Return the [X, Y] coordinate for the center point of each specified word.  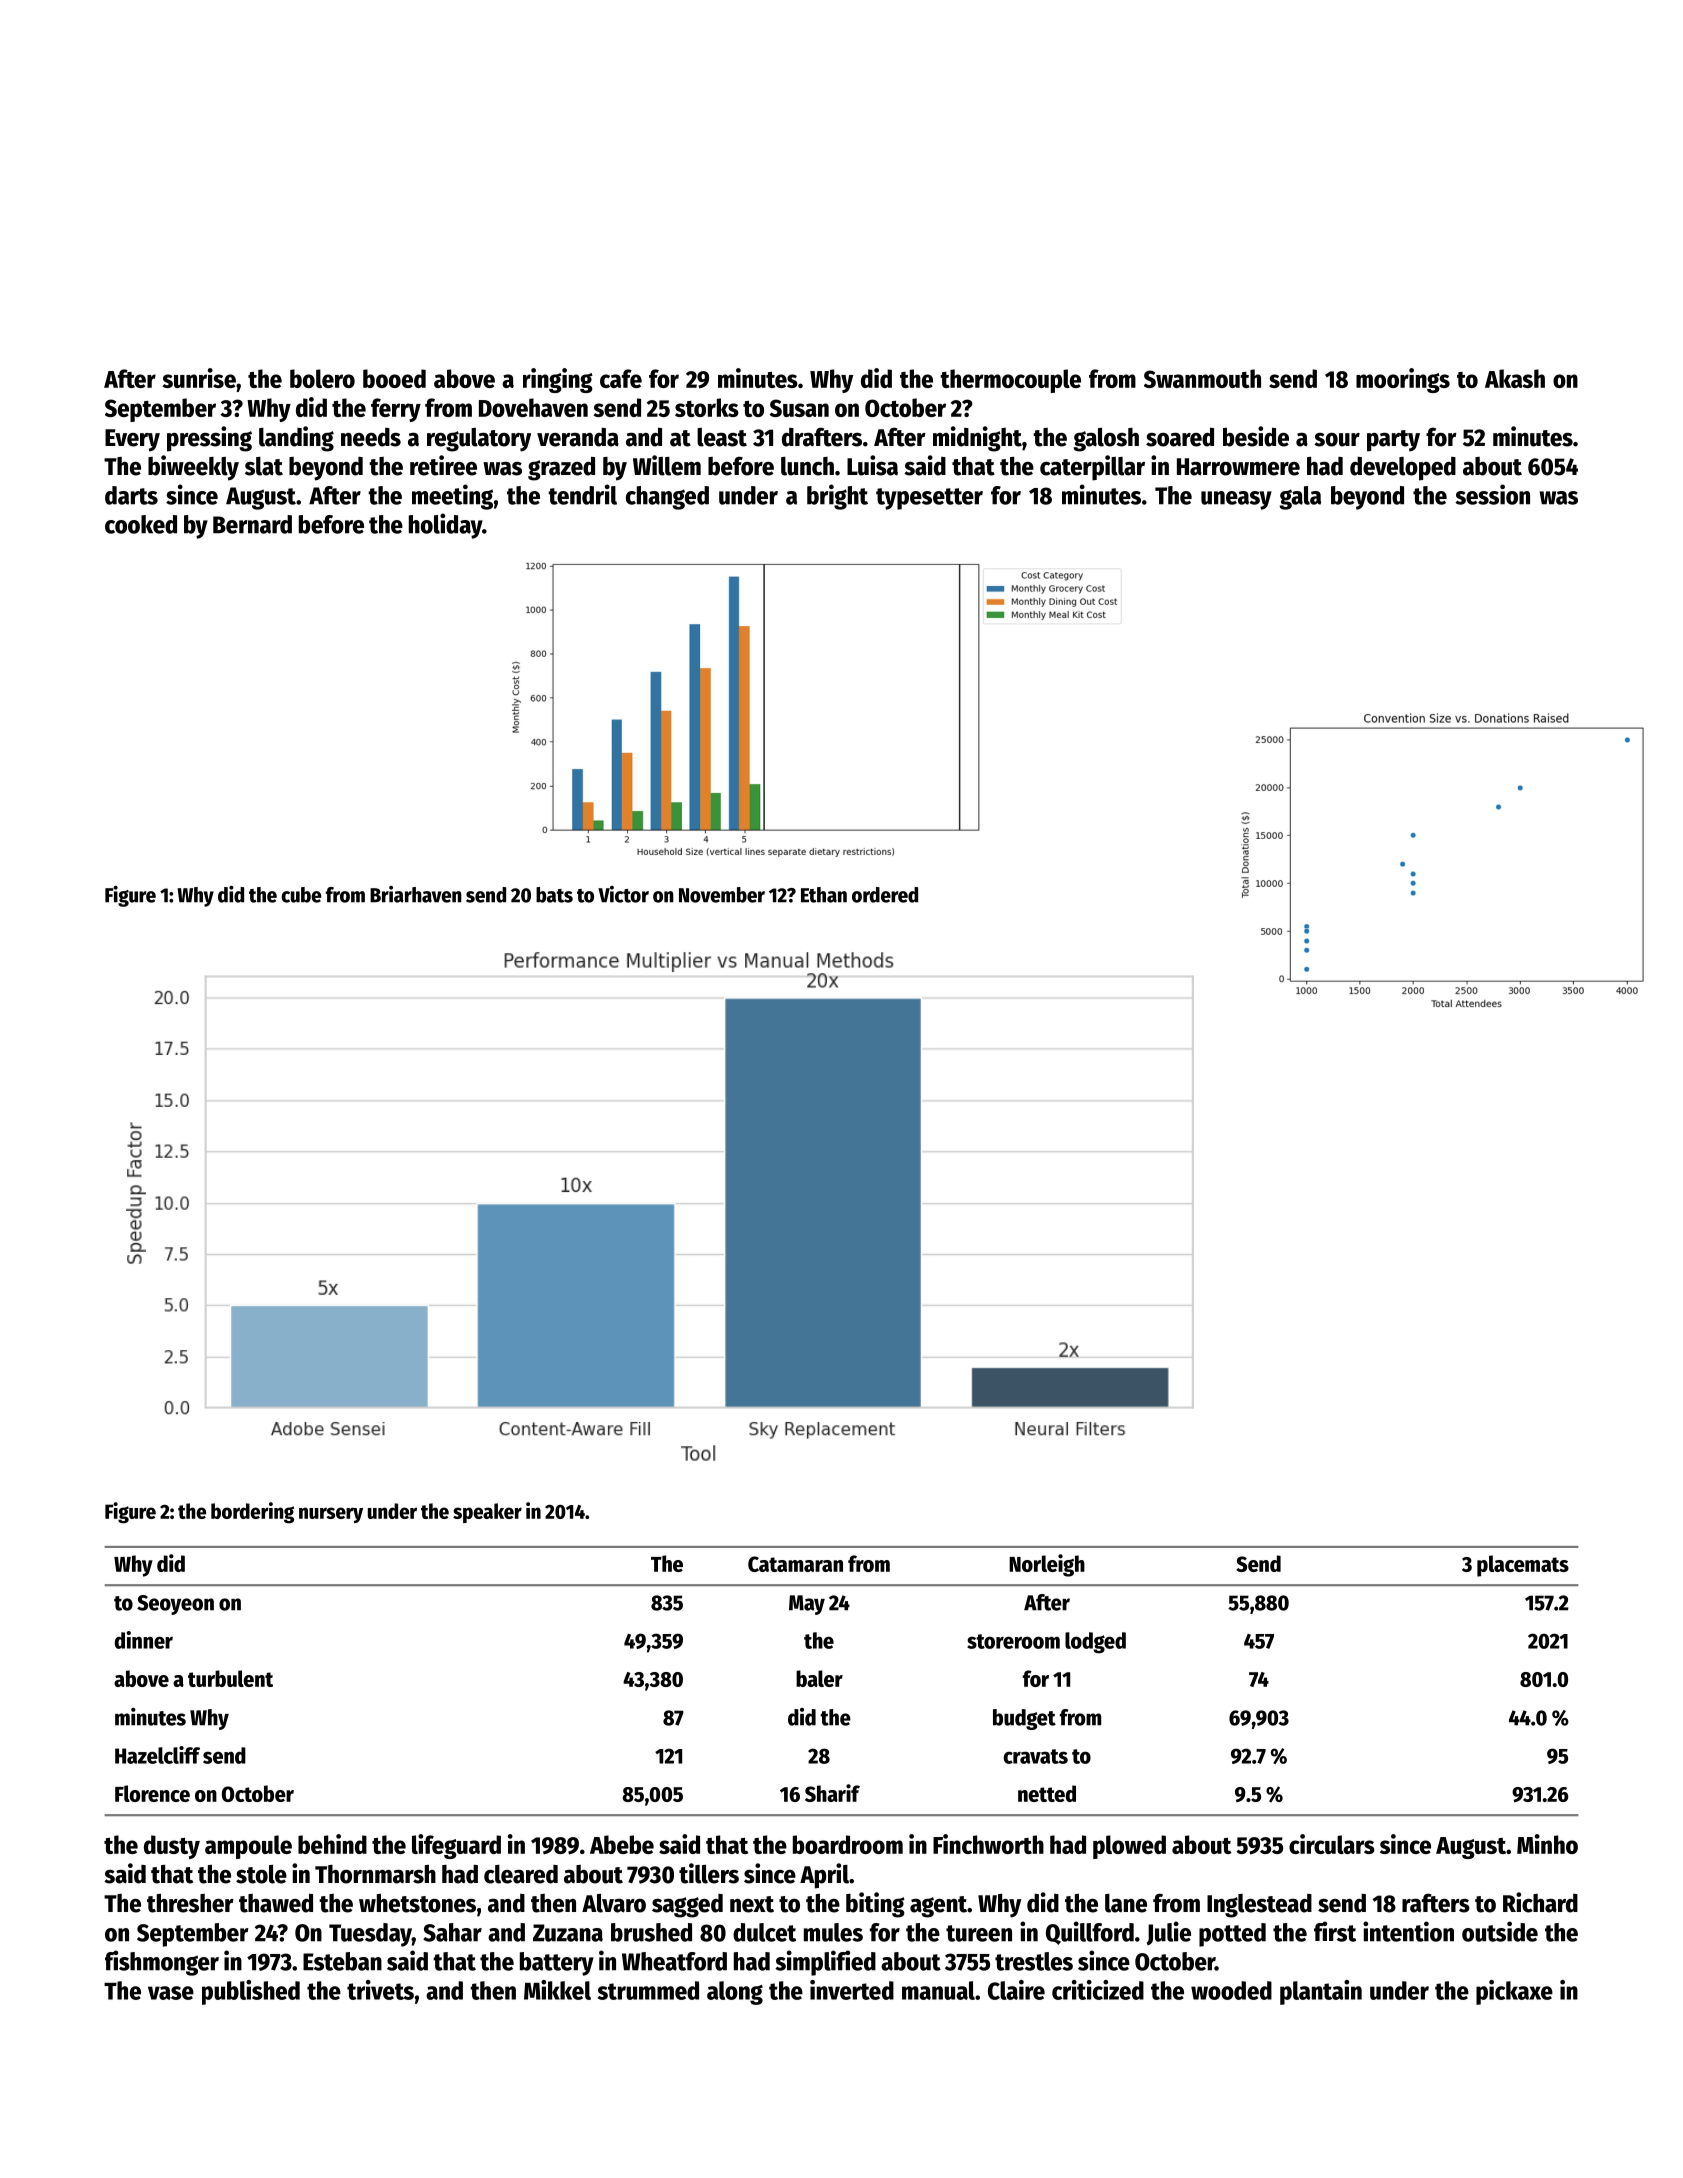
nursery [331, 1515]
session [1492, 494]
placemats [1523, 1566]
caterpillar [1092, 468]
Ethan [824, 895]
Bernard [252, 524]
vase [171, 1993]
